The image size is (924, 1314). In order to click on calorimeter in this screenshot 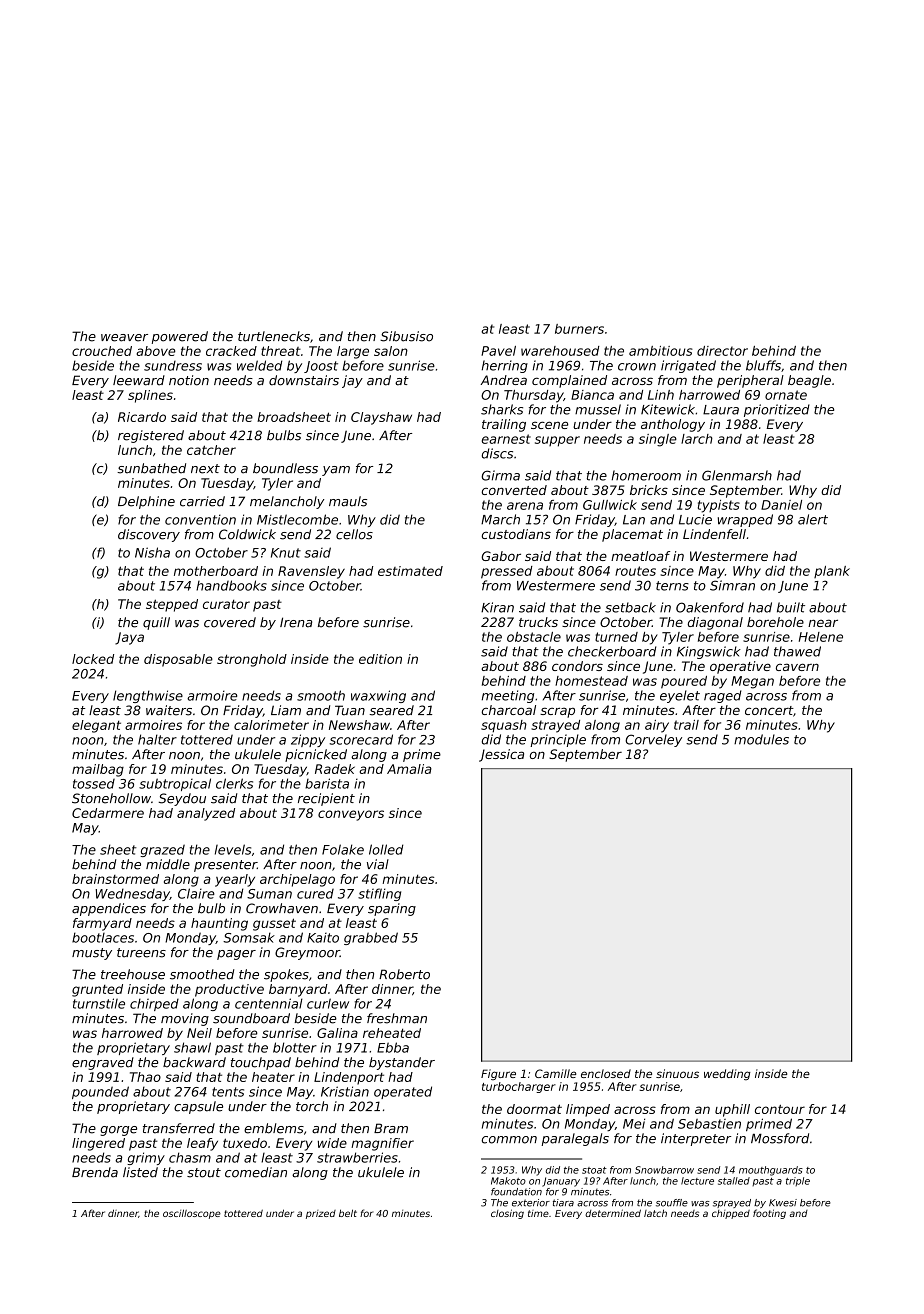, I will do `click(271, 725)`.
